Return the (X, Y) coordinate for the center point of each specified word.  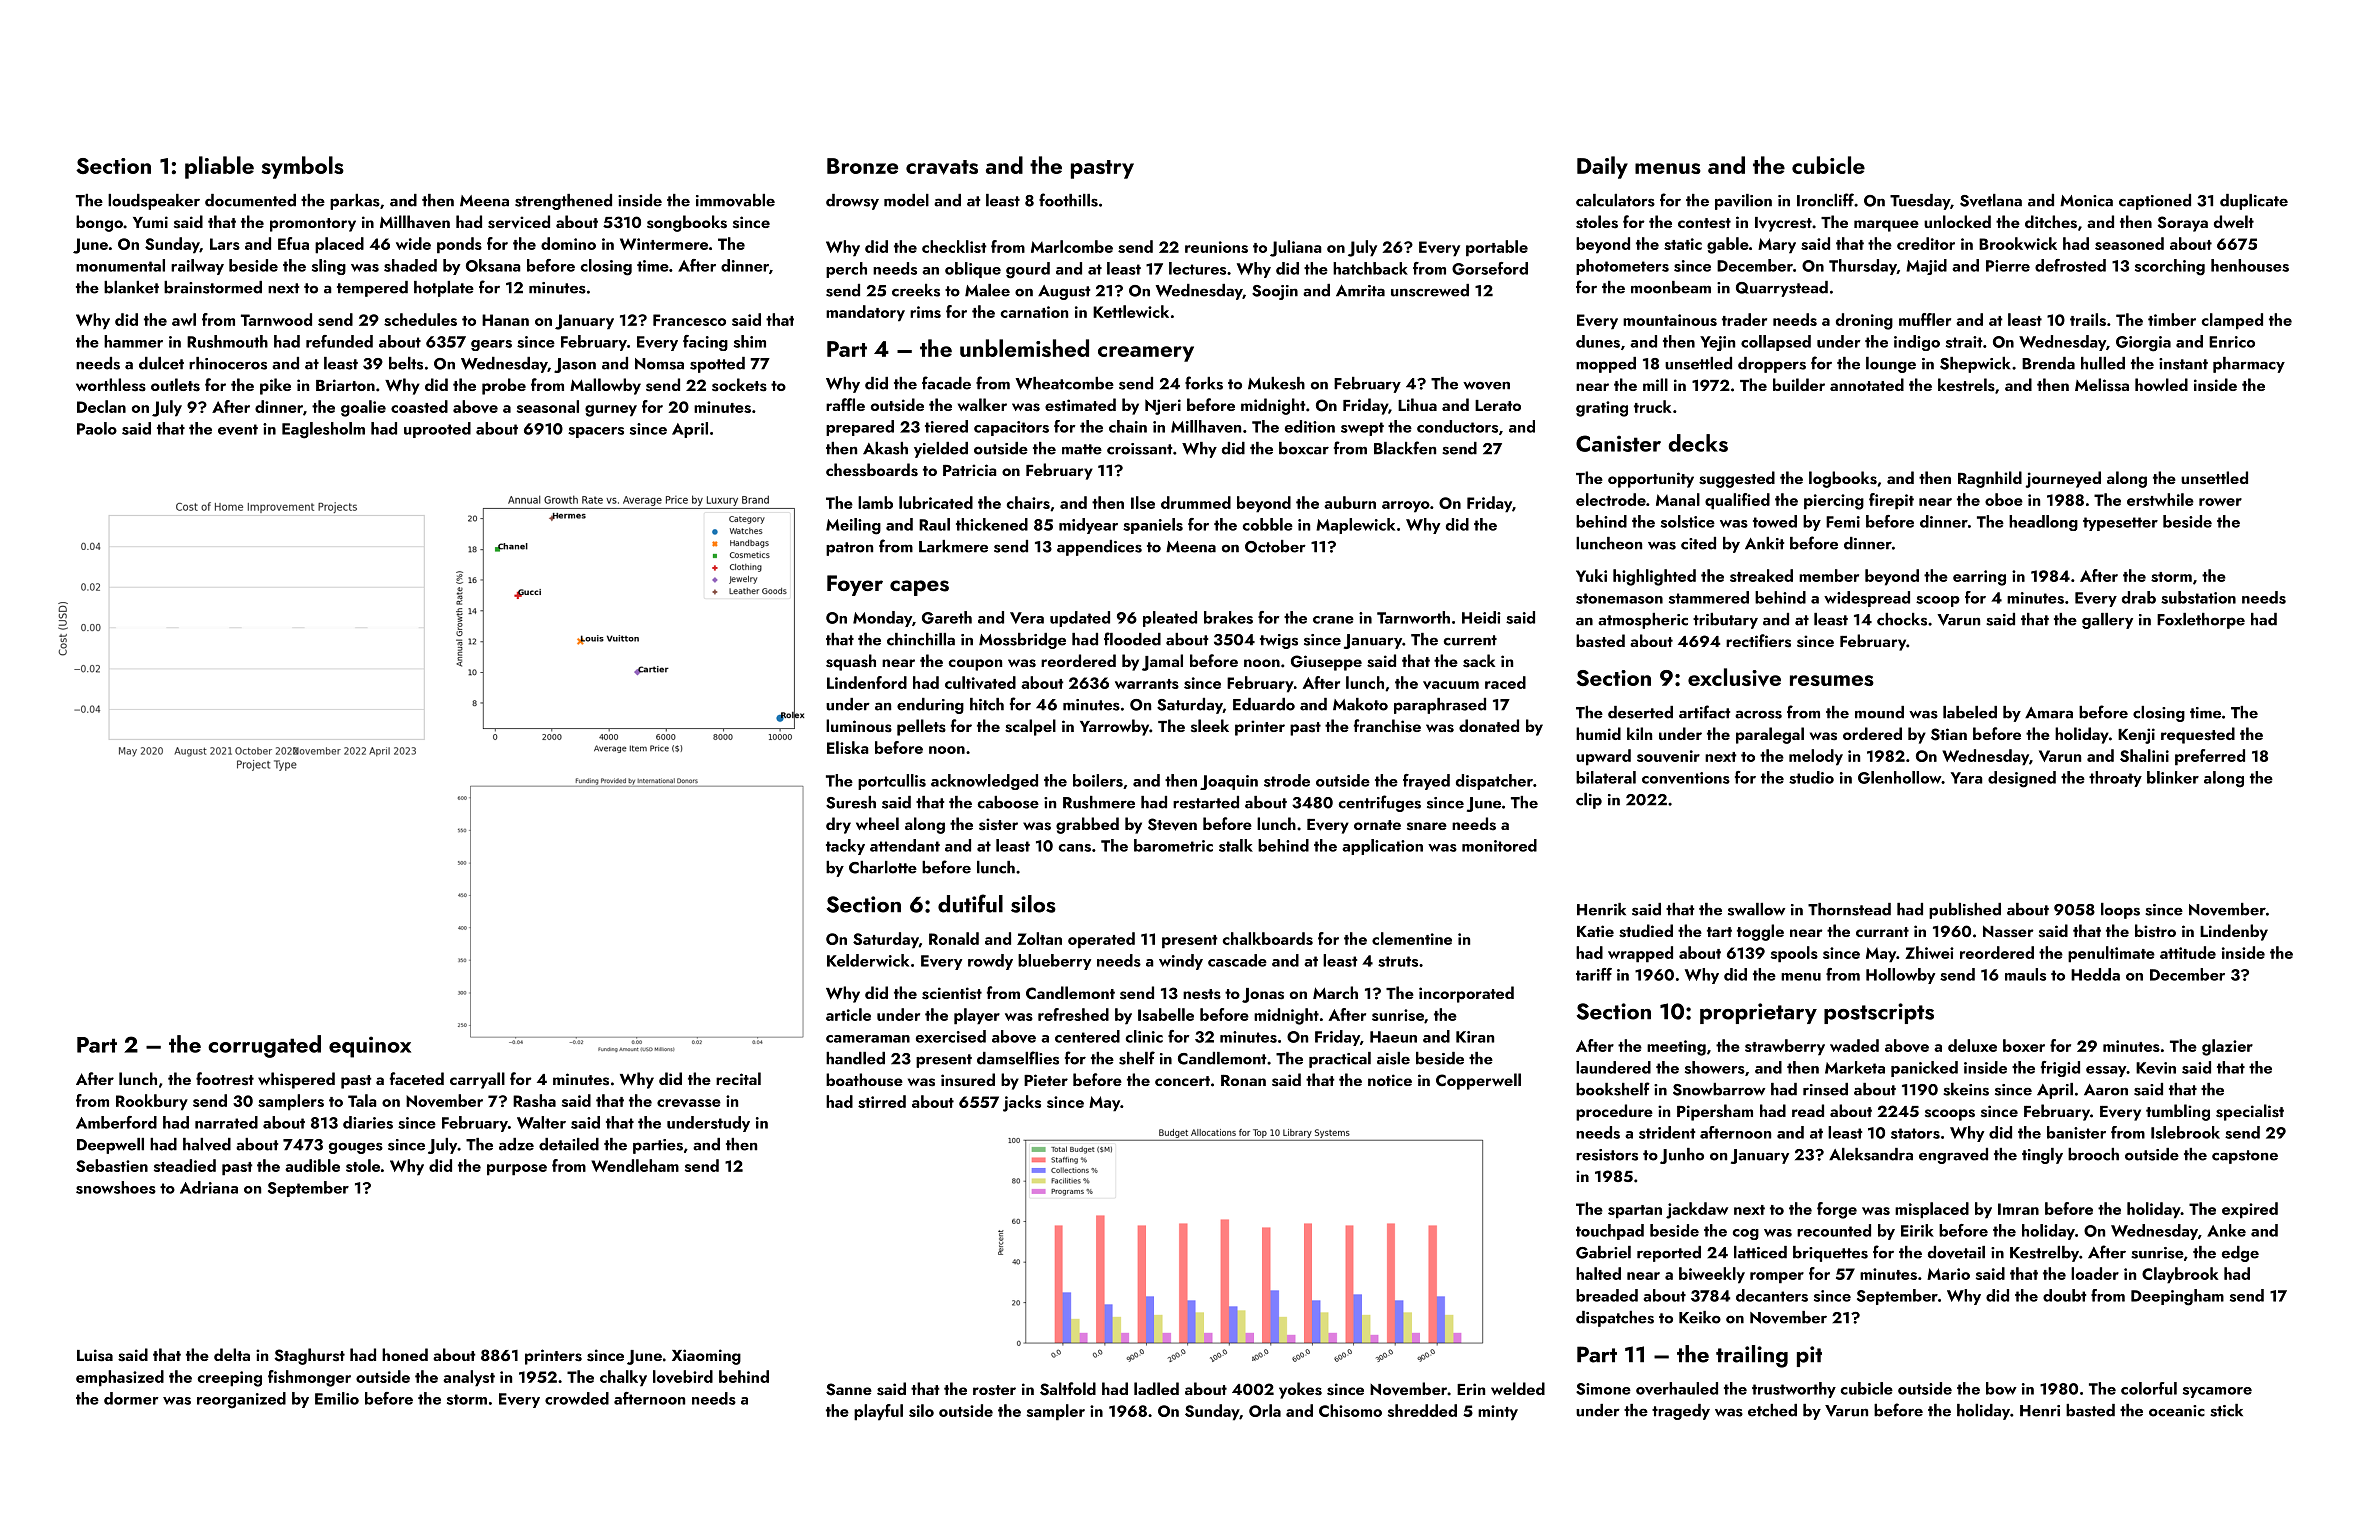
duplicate (2254, 202)
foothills (1068, 200)
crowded (577, 1398)
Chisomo (1350, 1410)
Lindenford (867, 682)
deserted (1640, 712)
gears (491, 345)
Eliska (848, 747)
